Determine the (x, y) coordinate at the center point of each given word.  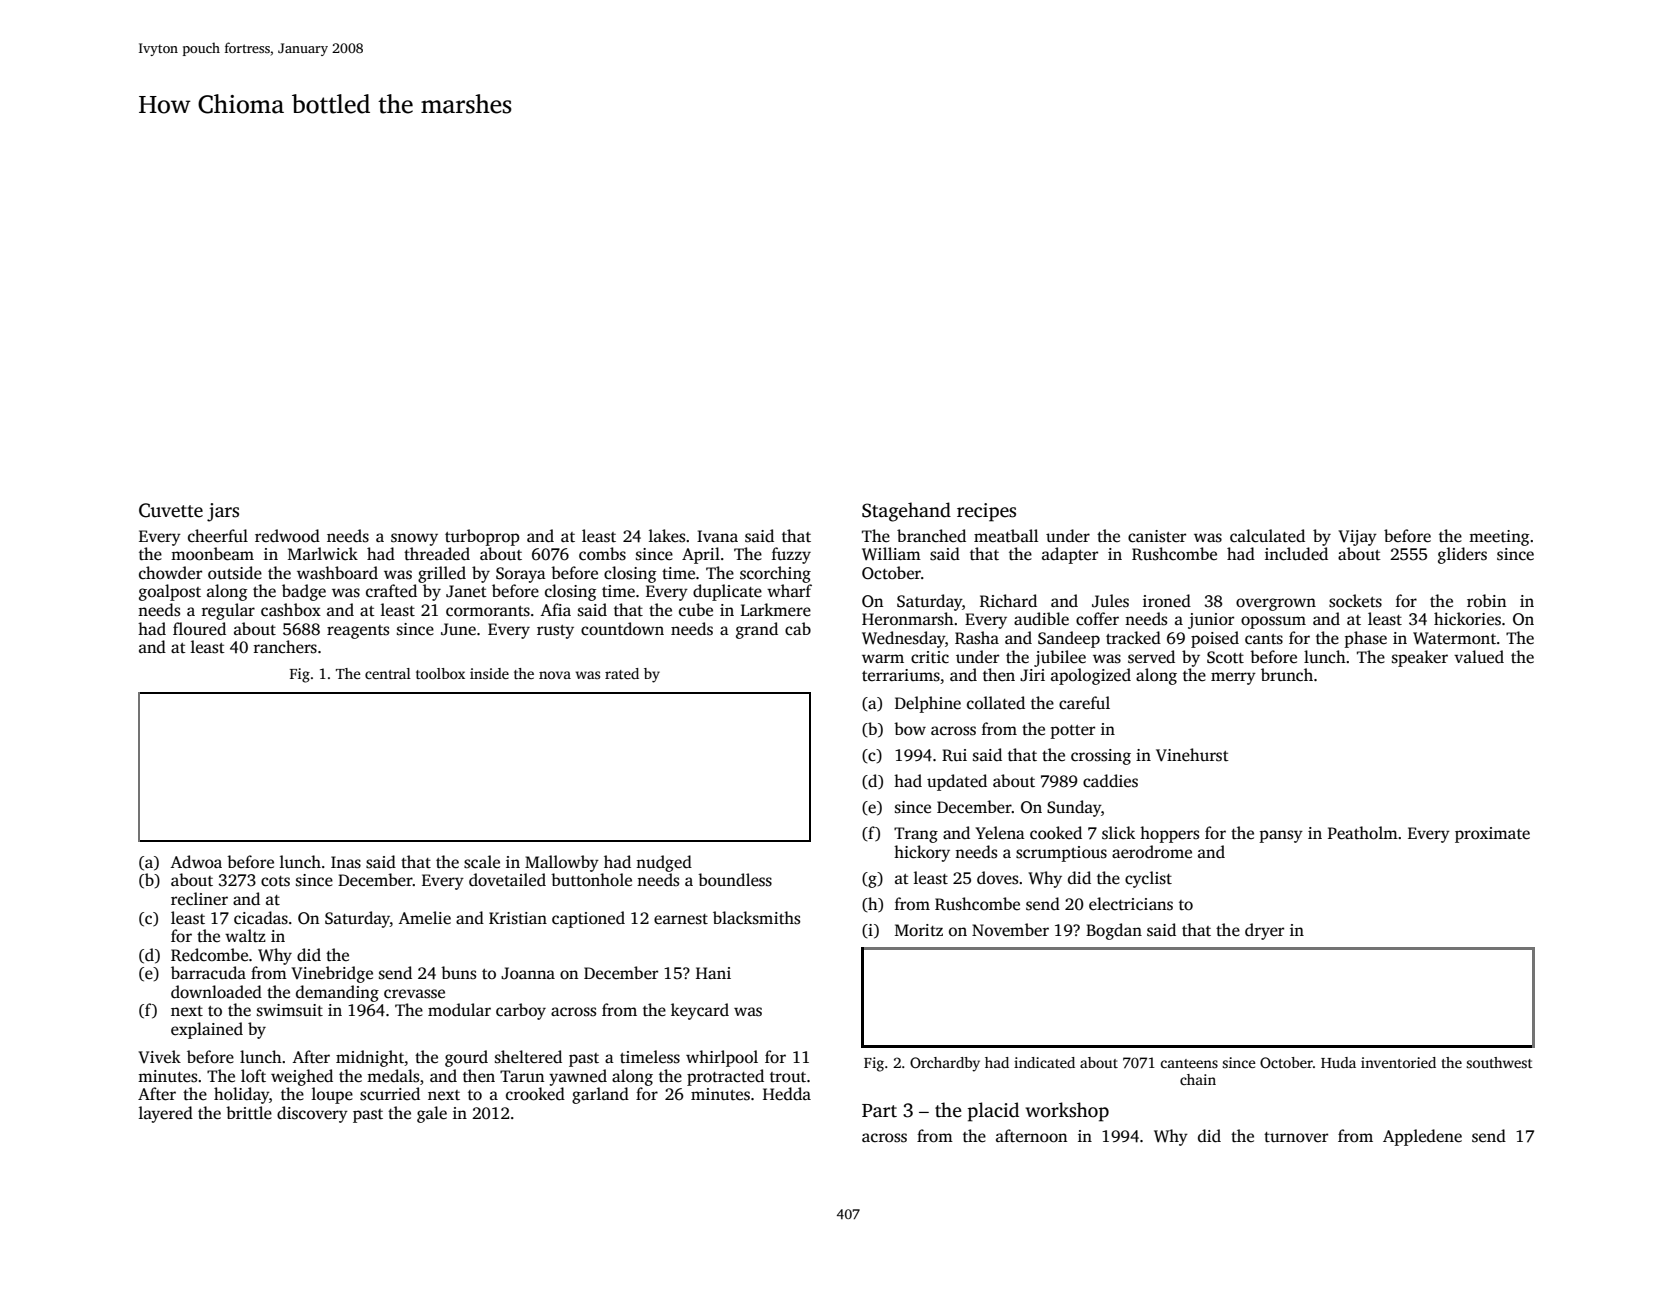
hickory (922, 853)
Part (879, 1111)
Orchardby (945, 1064)
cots (275, 881)
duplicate (727, 592)
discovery (312, 1114)
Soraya (521, 575)
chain (1198, 1079)
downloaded (216, 992)
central (388, 673)
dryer (1264, 931)
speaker (1420, 658)
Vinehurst (1192, 755)
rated (622, 673)
